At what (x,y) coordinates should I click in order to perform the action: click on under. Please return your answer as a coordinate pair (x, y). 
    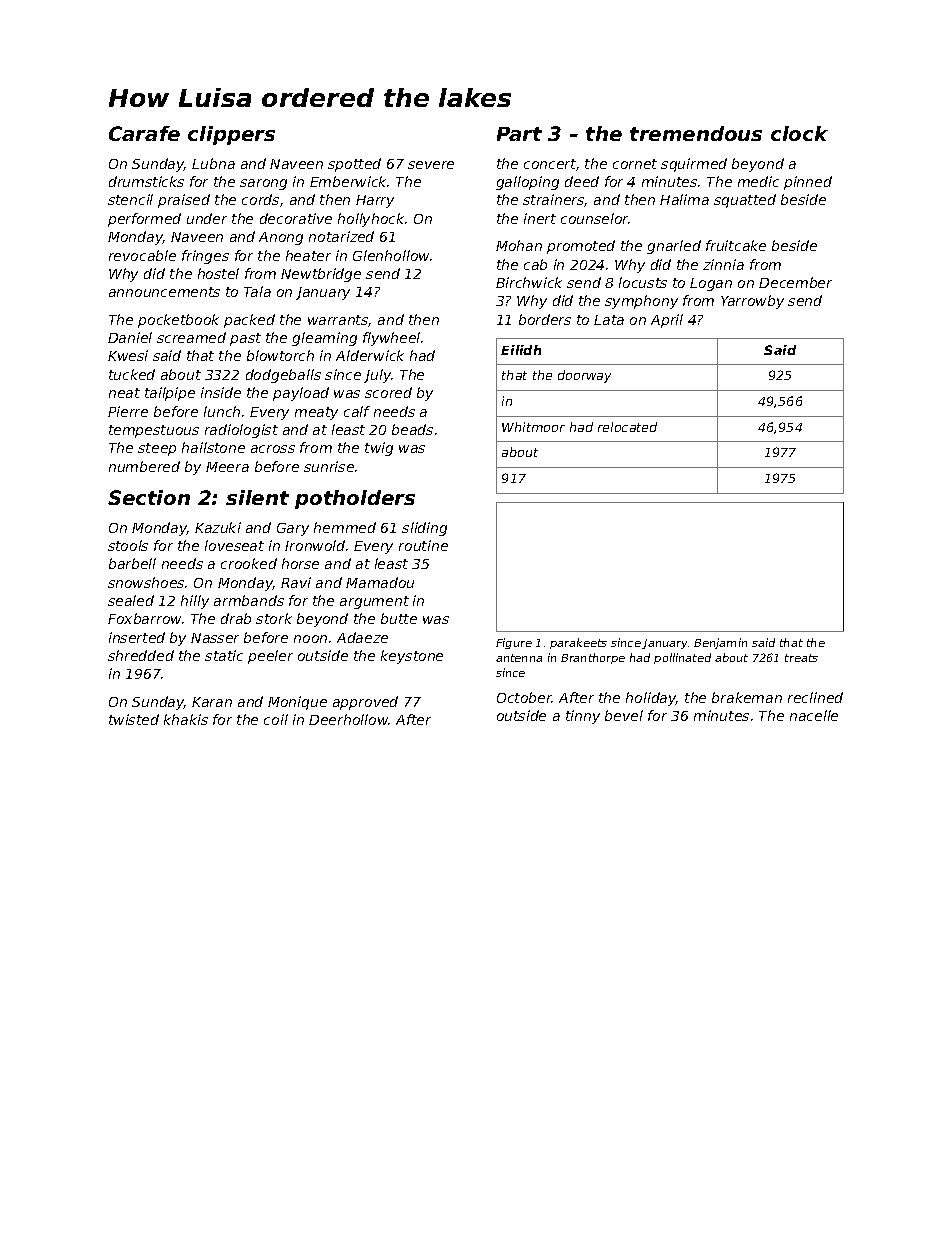
    Looking at the image, I should click on (207, 218).
